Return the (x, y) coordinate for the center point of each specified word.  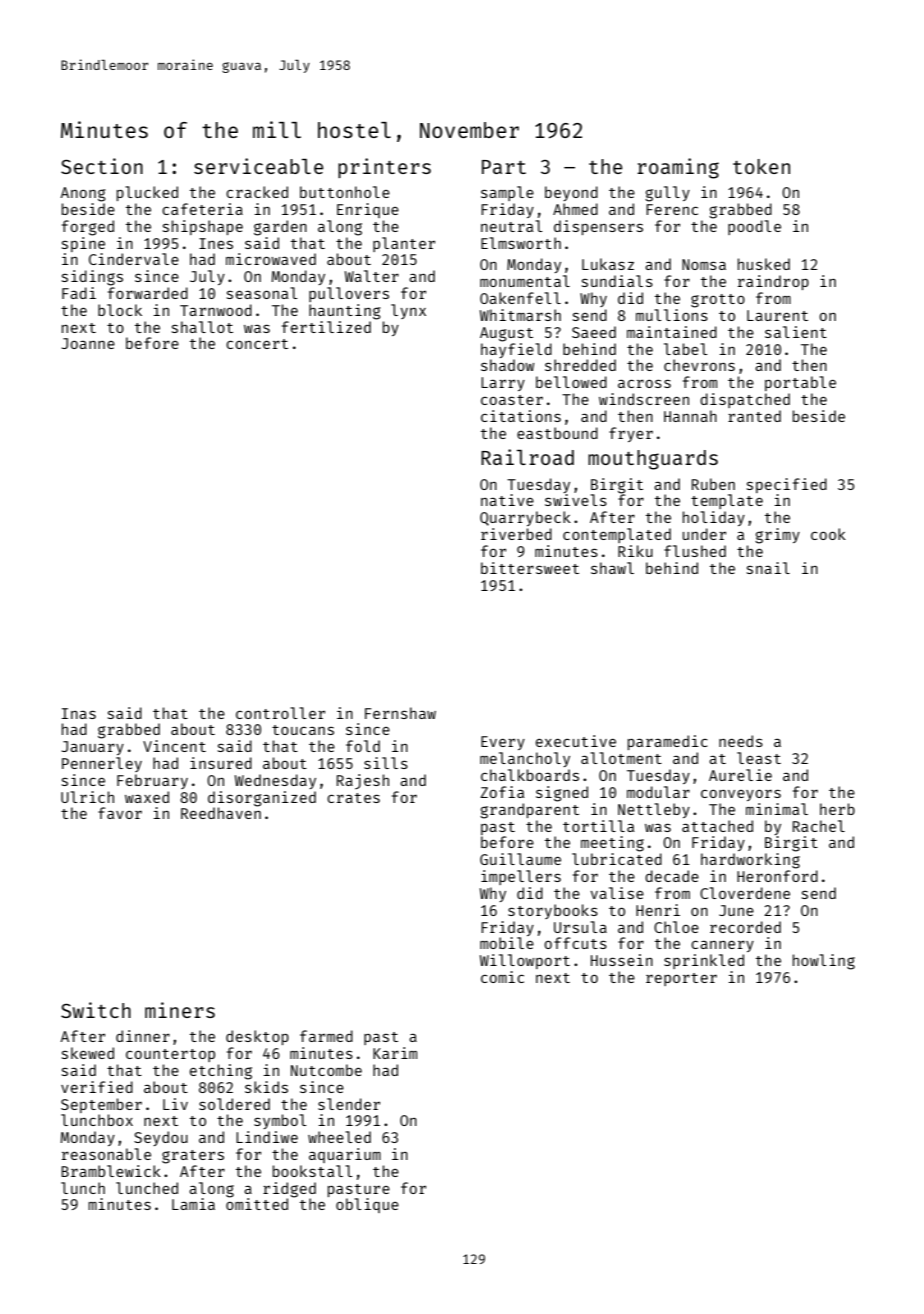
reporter (681, 979)
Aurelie (740, 775)
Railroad (527, 457)
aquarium (345, 1155)
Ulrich (87, 797)
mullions (672, 315)
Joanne (88, 343)
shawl (612, 568)
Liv (175, 1104)
